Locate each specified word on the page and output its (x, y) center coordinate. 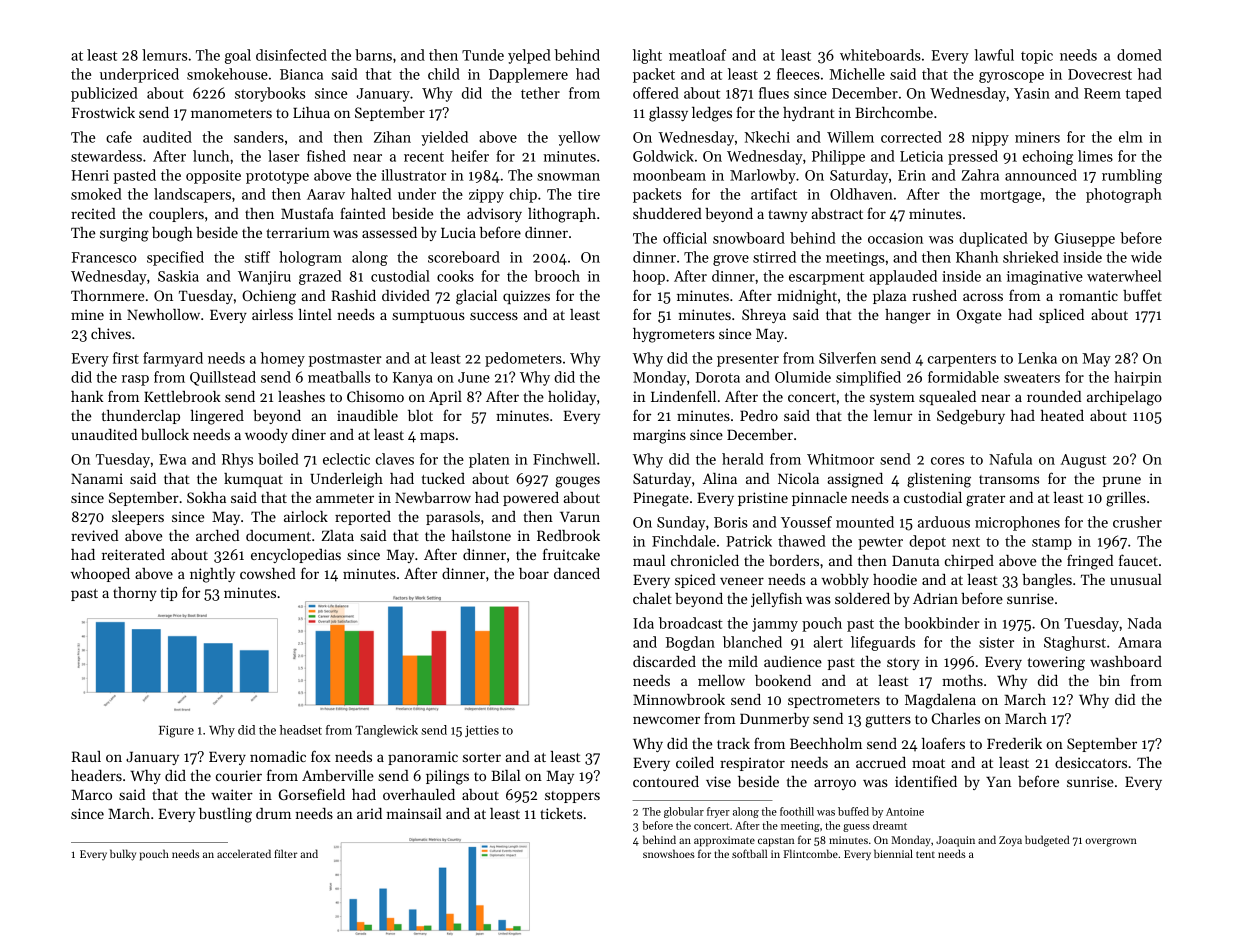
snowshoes (669, 853)
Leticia (921, 156)
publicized (104, 94)
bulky (123, 855)
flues (774, 93)
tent (925, 854)
